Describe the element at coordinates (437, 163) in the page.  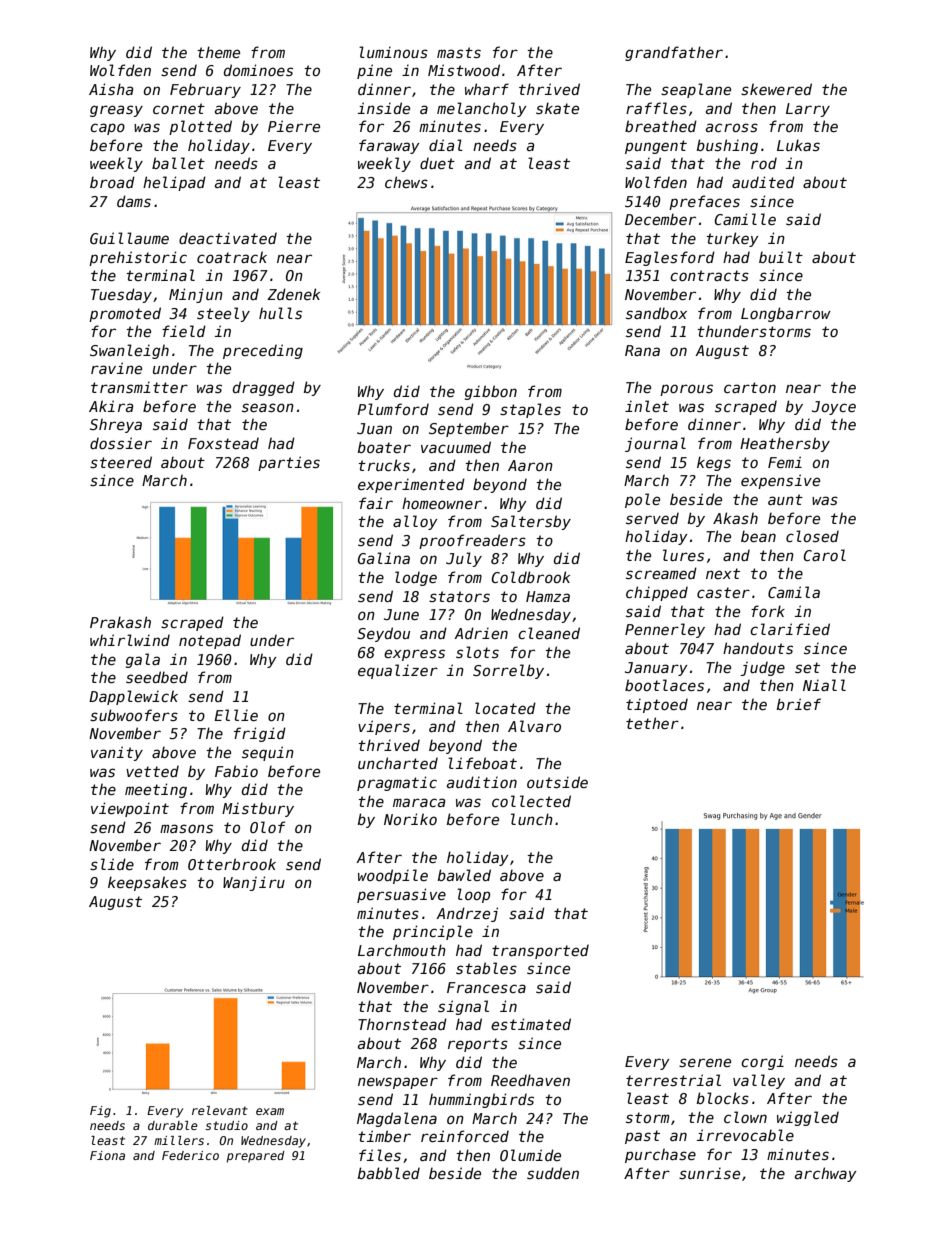
I see `duet` at that location.
